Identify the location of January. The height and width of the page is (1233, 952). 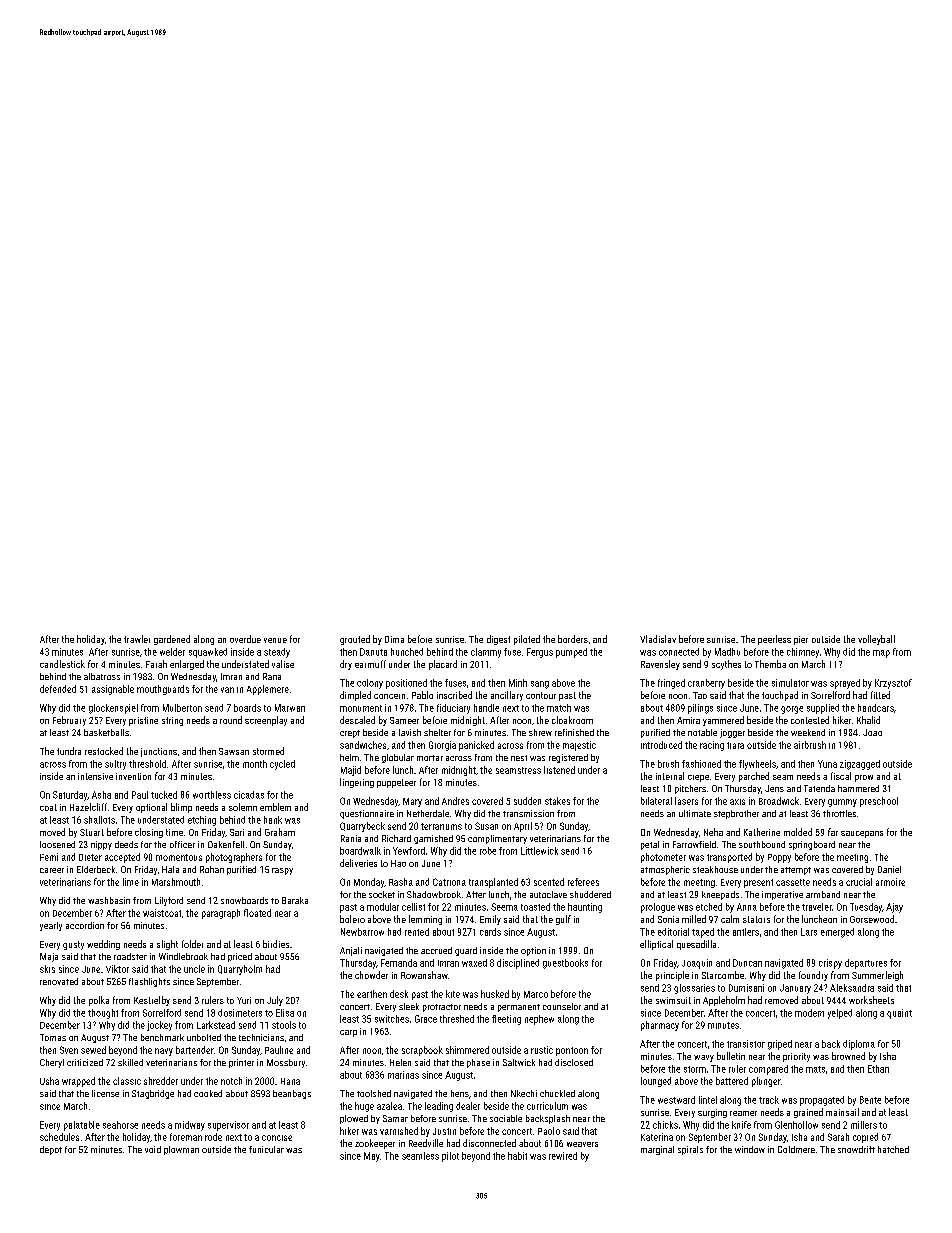
(795, 989).
